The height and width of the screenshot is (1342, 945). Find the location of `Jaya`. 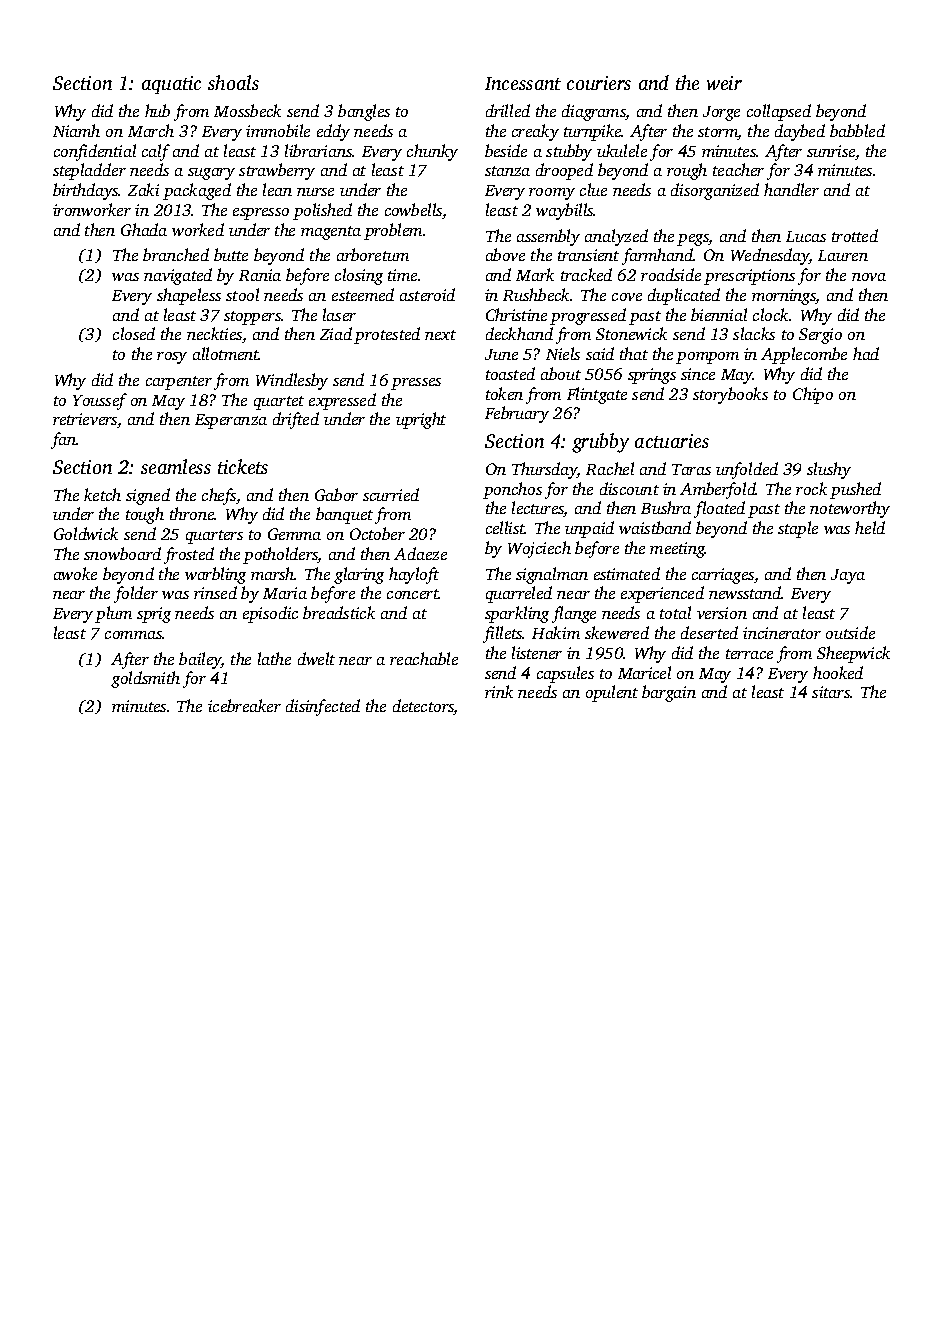

Jaya is located at coordinates (848, 576).
